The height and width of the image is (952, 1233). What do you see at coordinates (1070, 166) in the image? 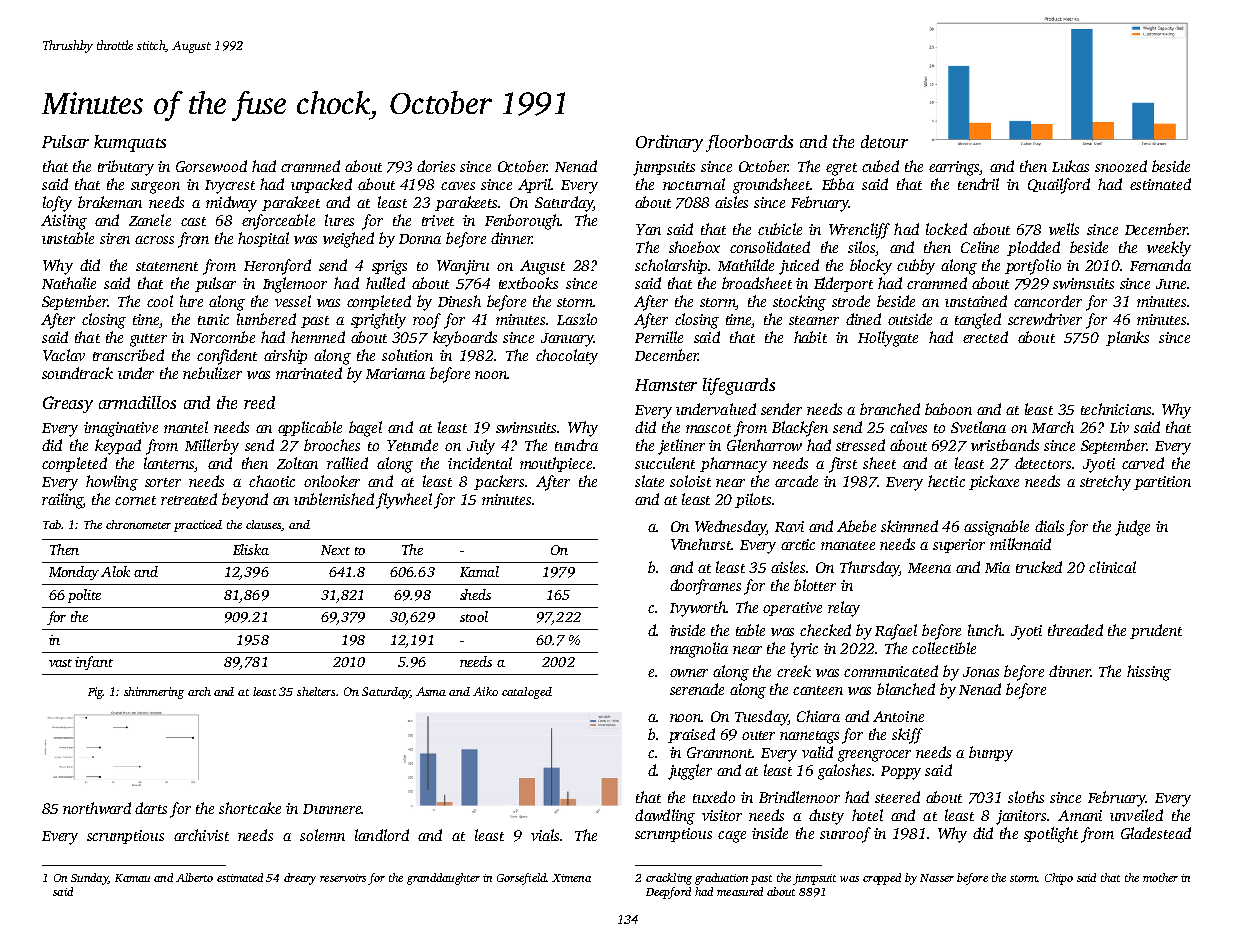
I see `Lukas` at bounding box center [1070, 166].
